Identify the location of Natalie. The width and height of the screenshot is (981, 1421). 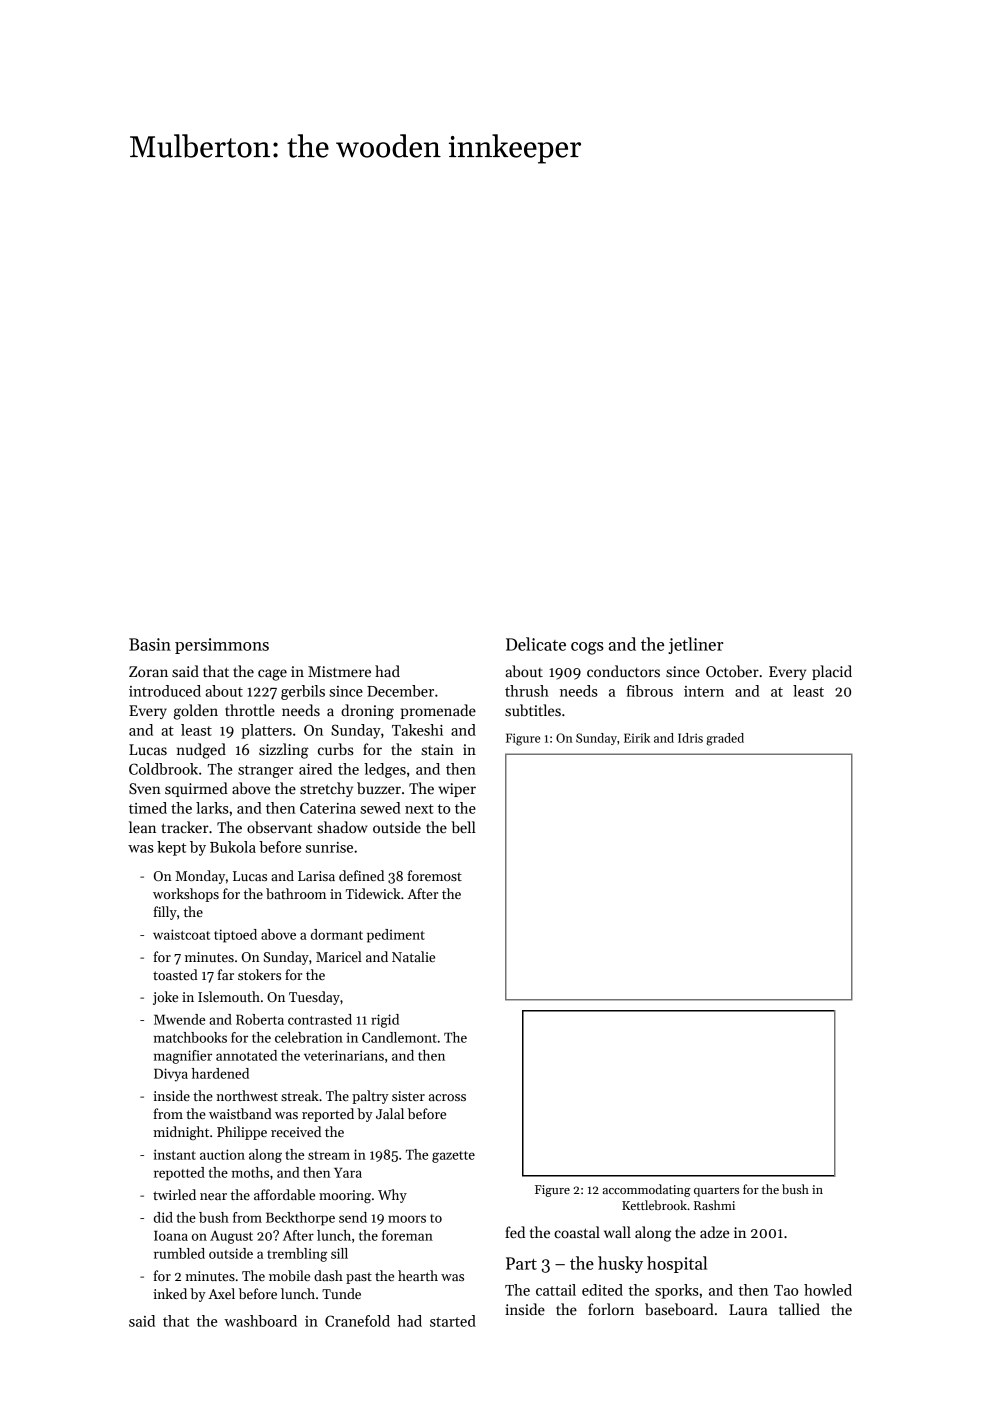
(413, 956).
